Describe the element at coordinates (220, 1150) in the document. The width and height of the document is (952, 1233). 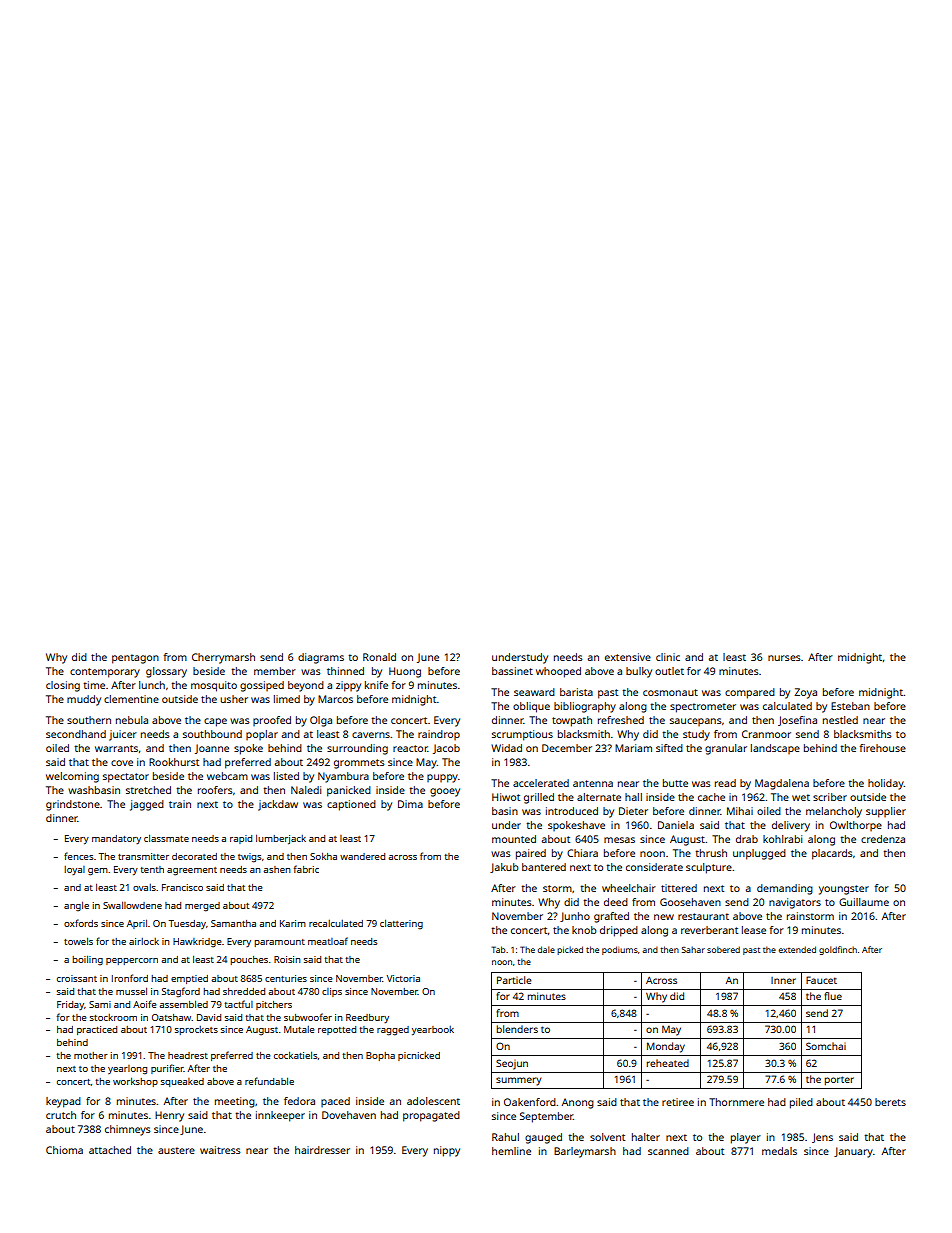
I see `waitress` at that location.
